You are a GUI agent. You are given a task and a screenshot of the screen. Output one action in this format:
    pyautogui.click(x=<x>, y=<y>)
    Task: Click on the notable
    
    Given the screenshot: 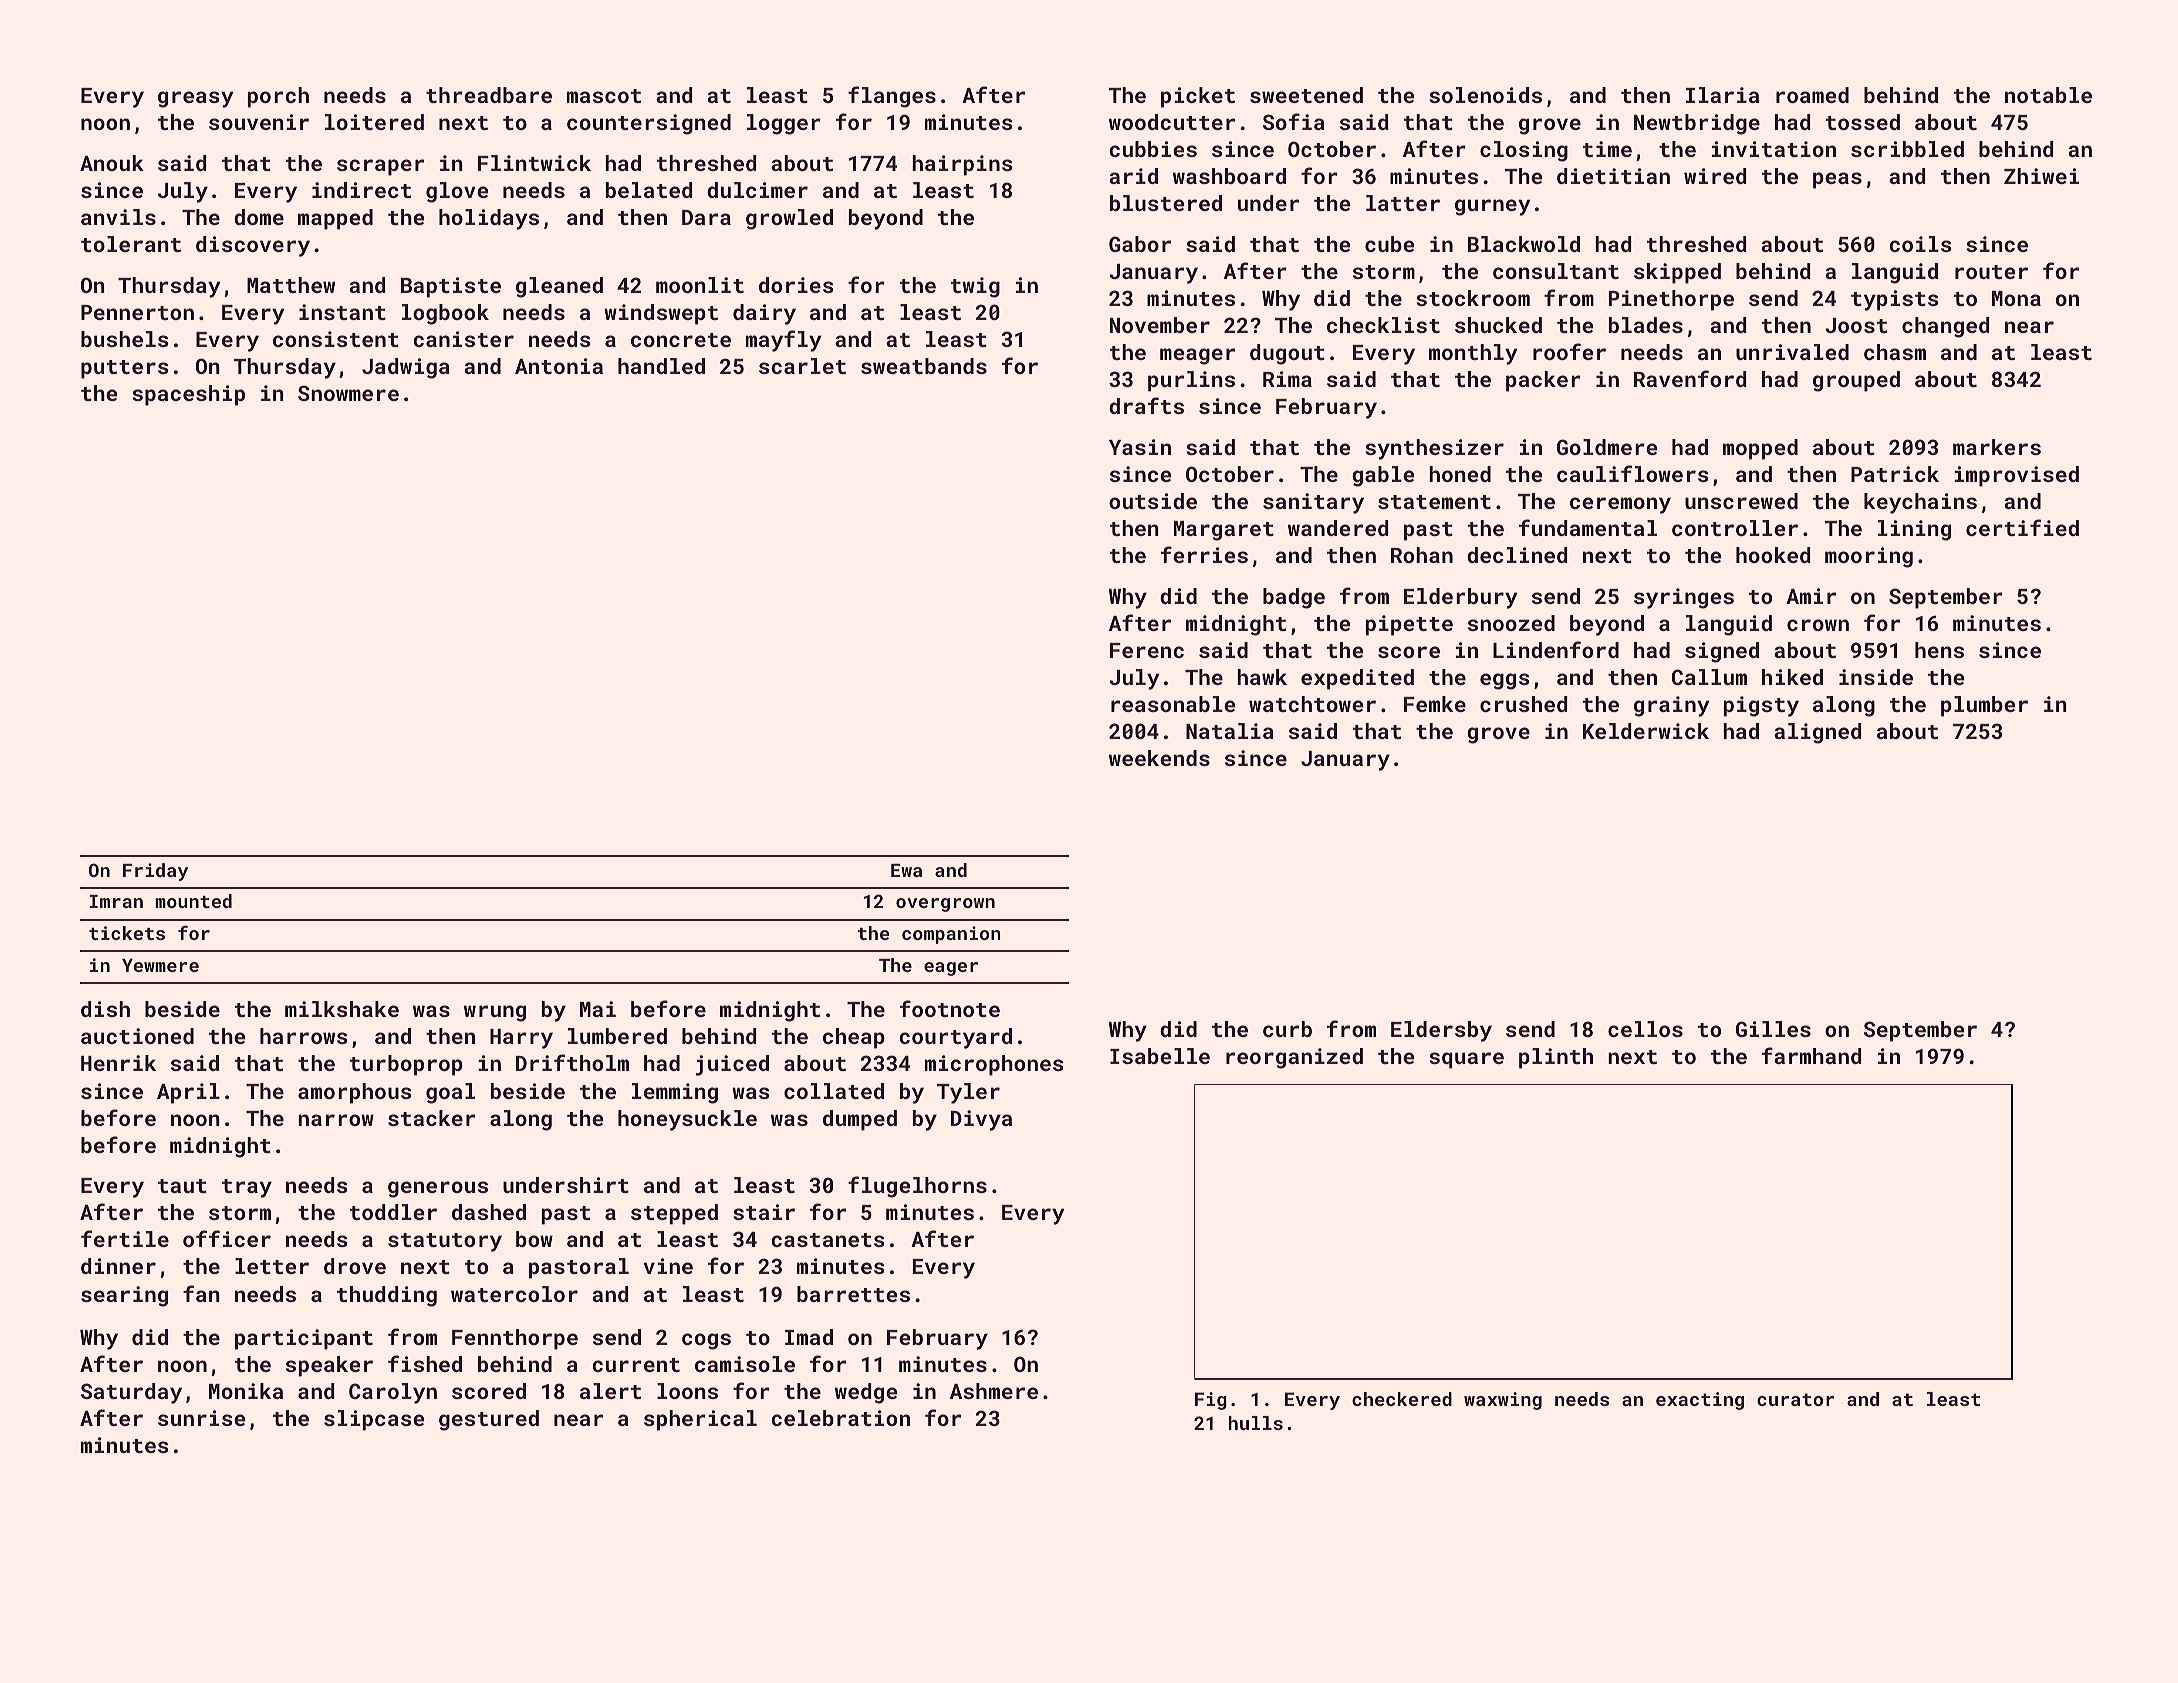 What is the action you would take?
    pyautogui.click(x=2048, y=95)
